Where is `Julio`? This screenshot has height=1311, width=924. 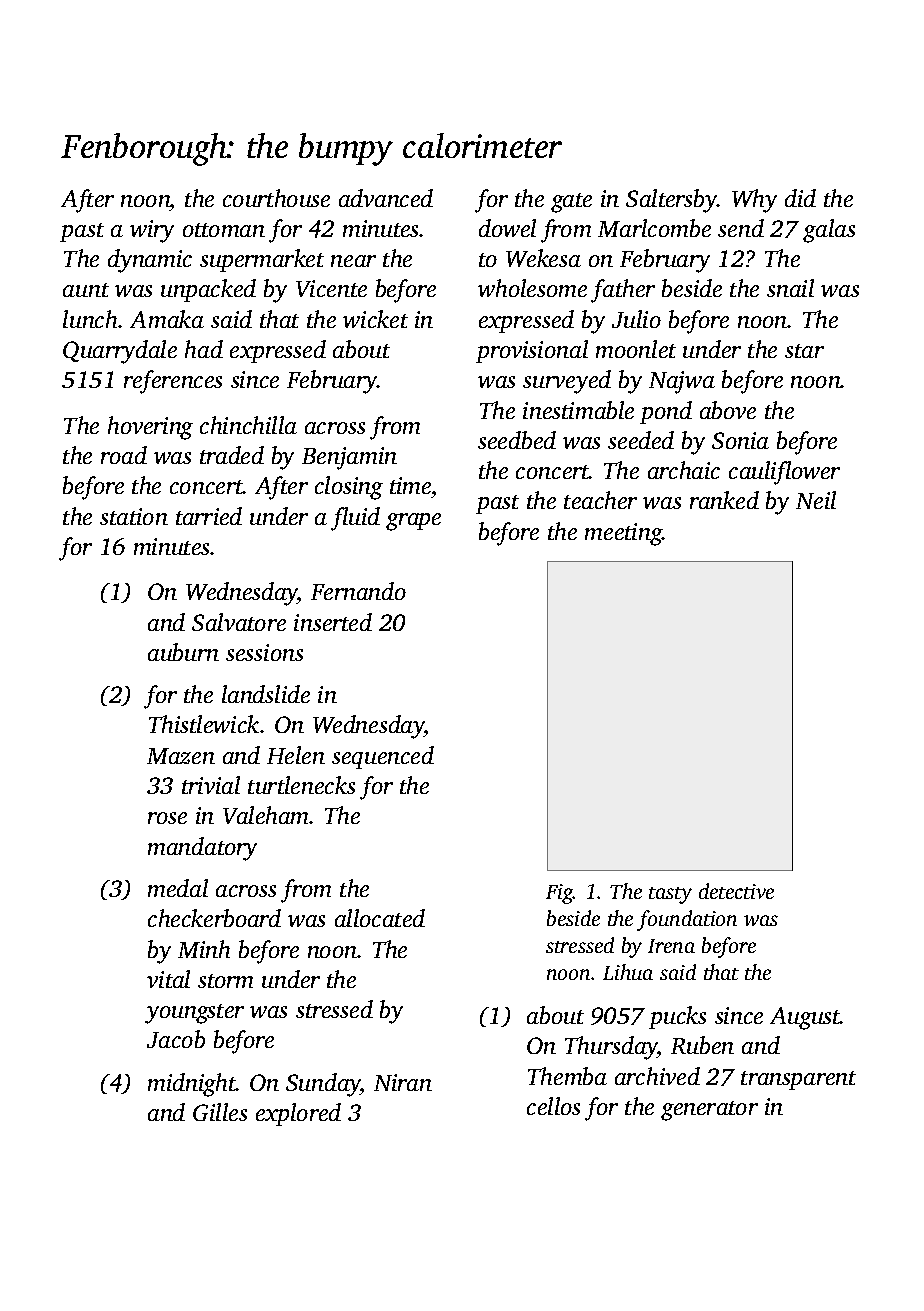 Julio is located at coordinates (636, 319).
